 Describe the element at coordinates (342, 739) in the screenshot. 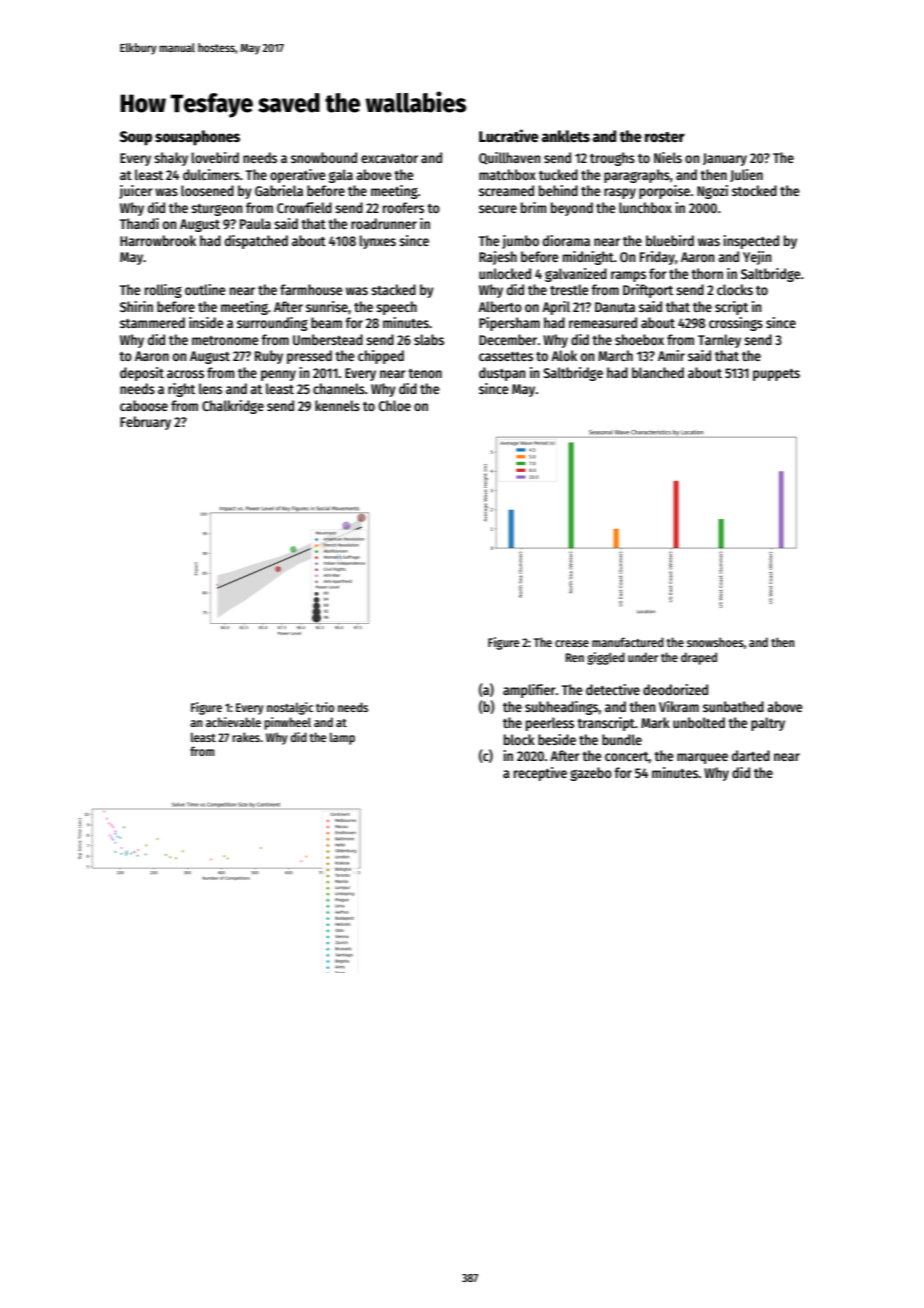

I see `lamp` at that location.
